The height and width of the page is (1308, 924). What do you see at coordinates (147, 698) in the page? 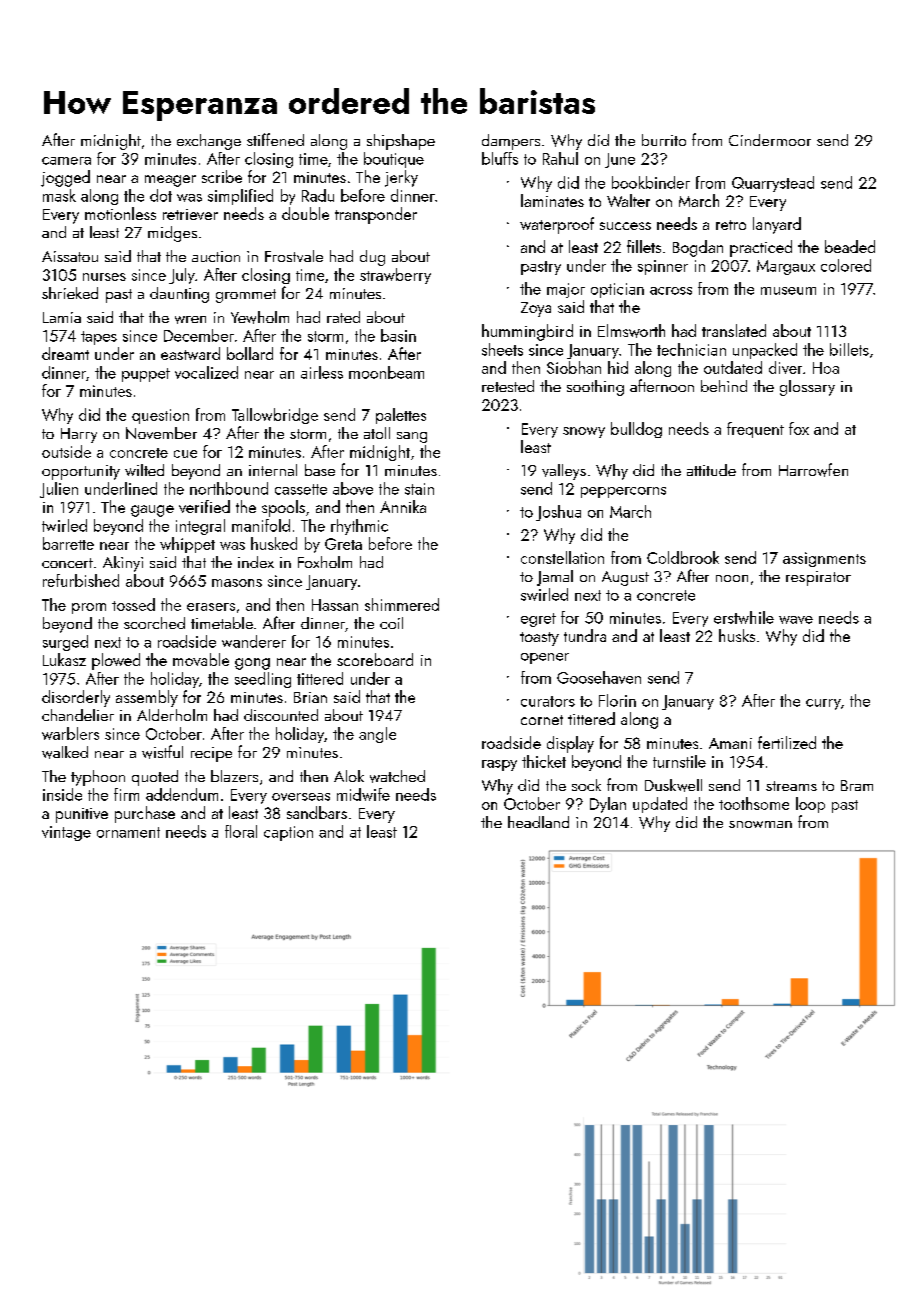
I see `assembly` at bounding box center [147, 698].
